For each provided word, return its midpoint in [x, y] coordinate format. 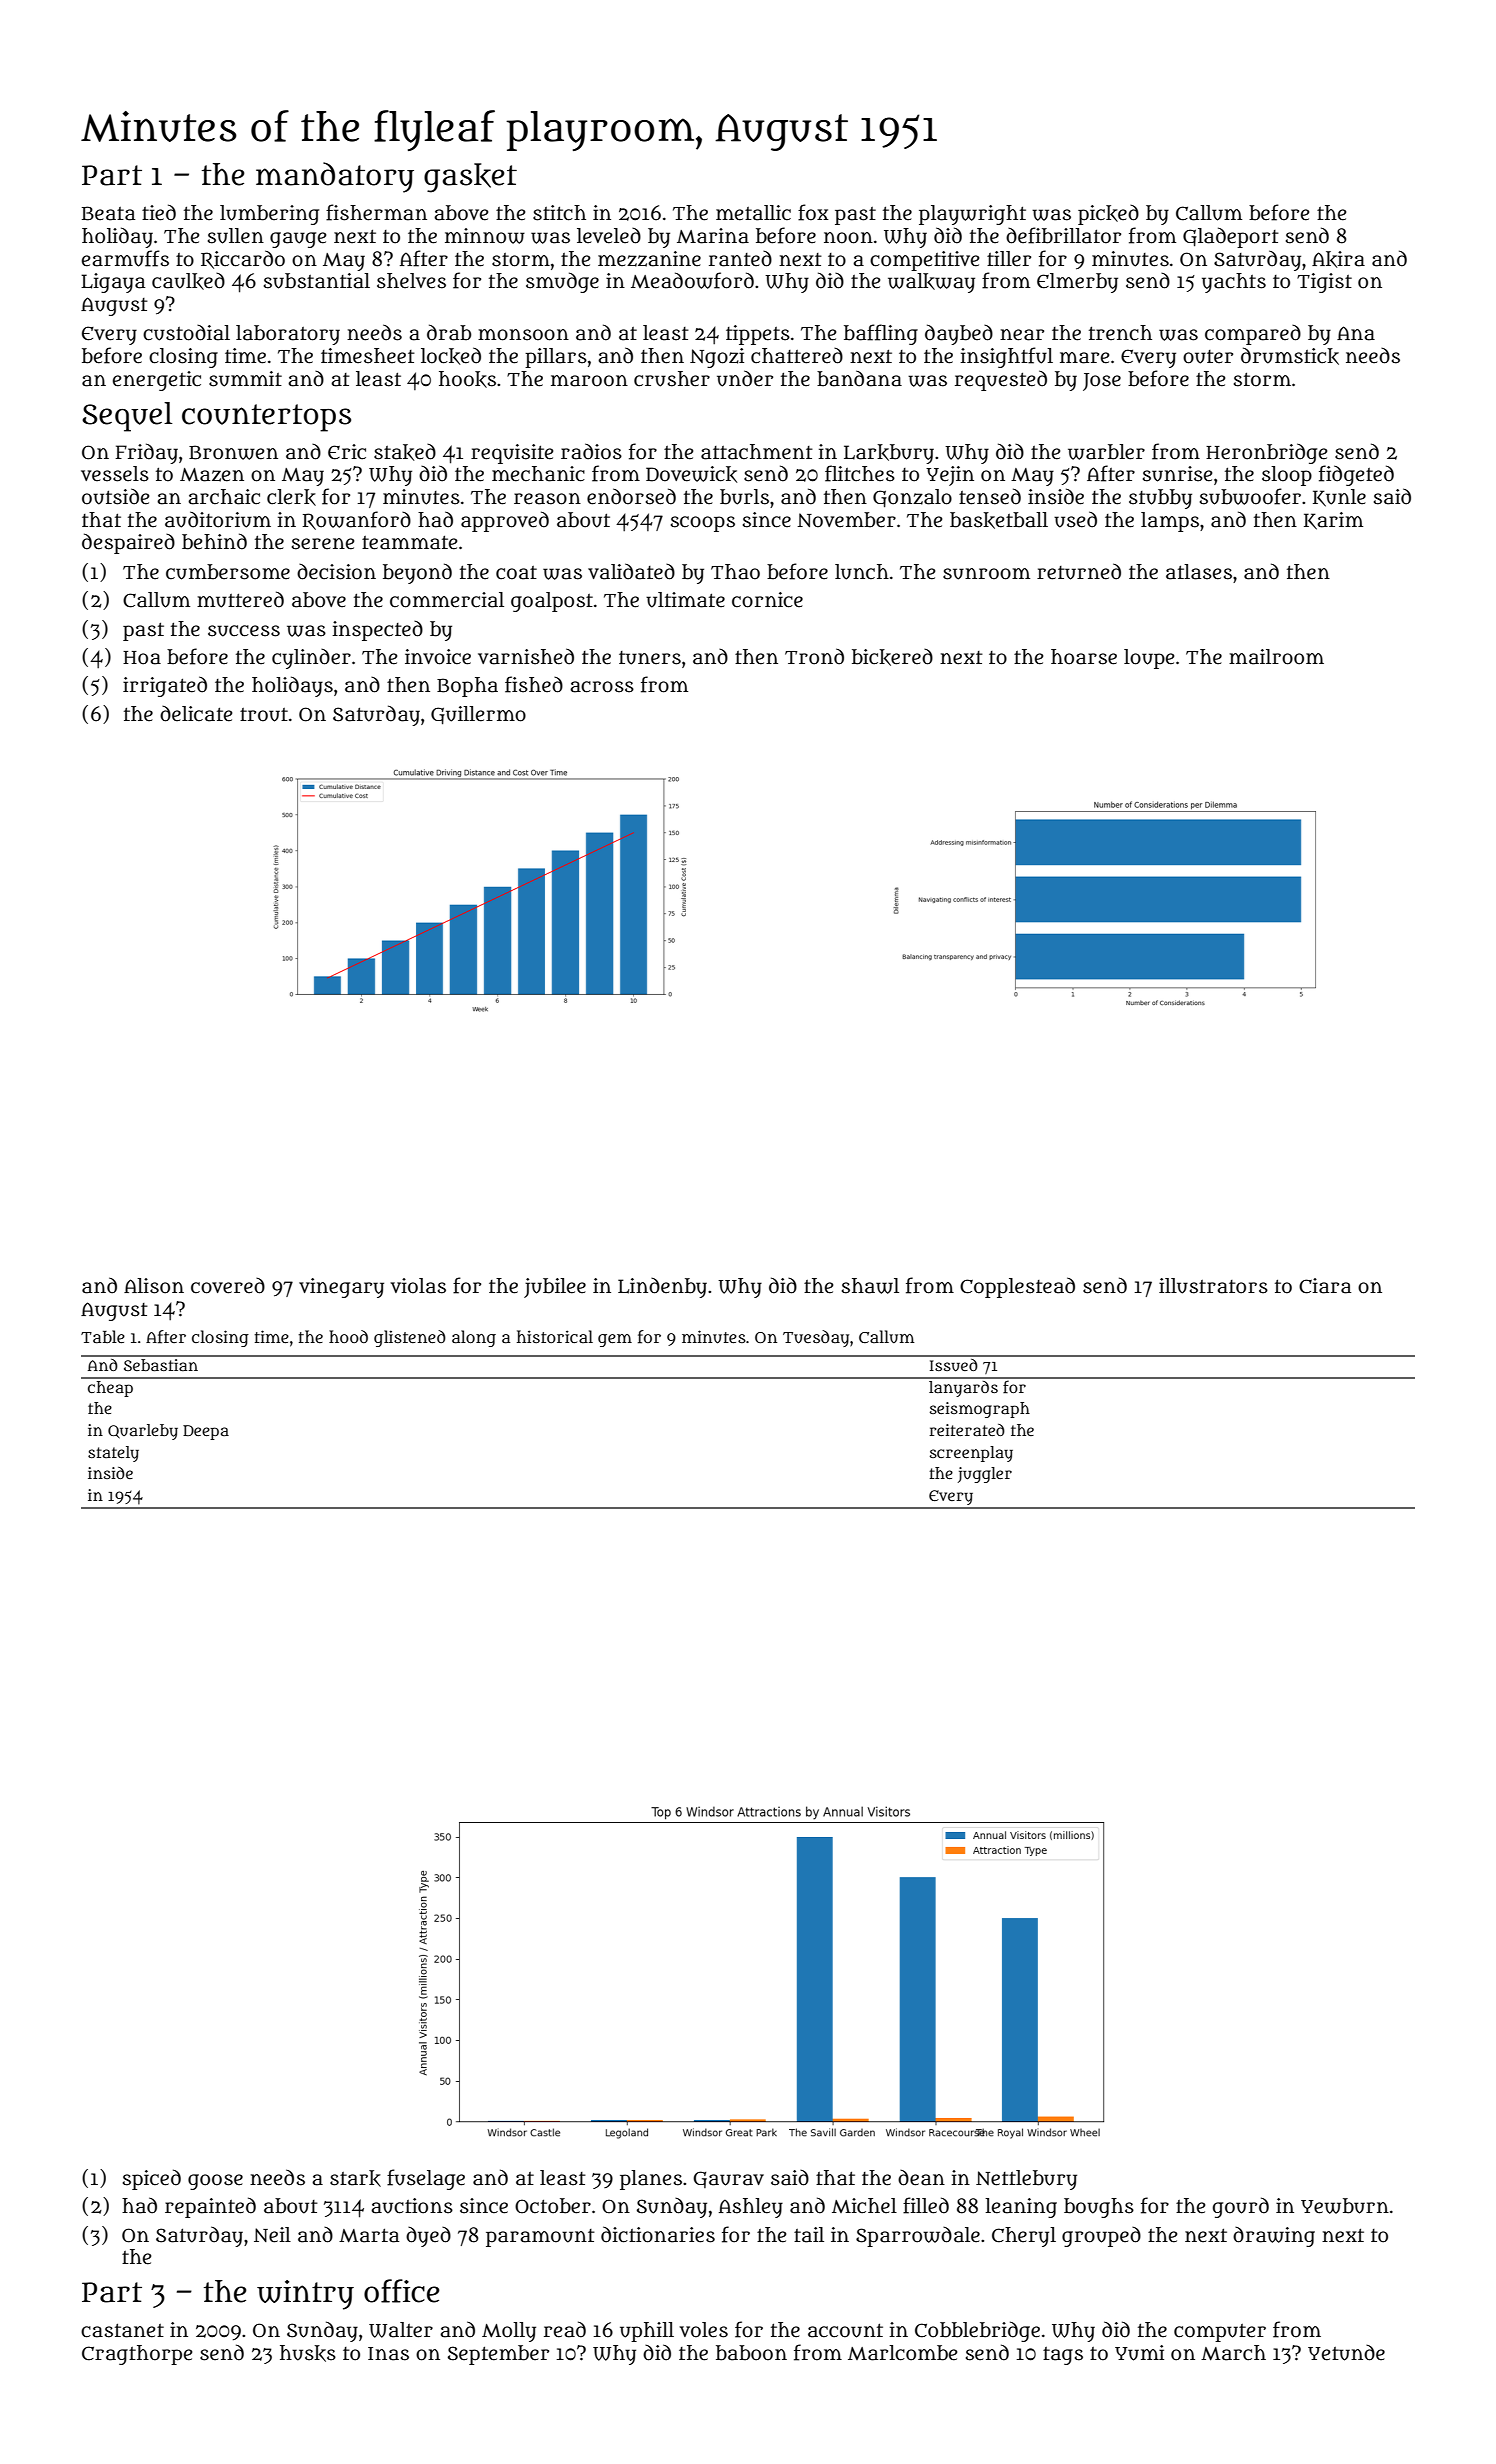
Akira [1338, 259]
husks [308, 2353]
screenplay [971, 1454]
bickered [892, 657]
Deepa [206, 1432]
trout [264, 715]
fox [813, 212]
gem [615, 1340]
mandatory [335, 177]
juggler [985, 1475]
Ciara [1325, 1286]
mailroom [1276, 657]
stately [113, 1454]
